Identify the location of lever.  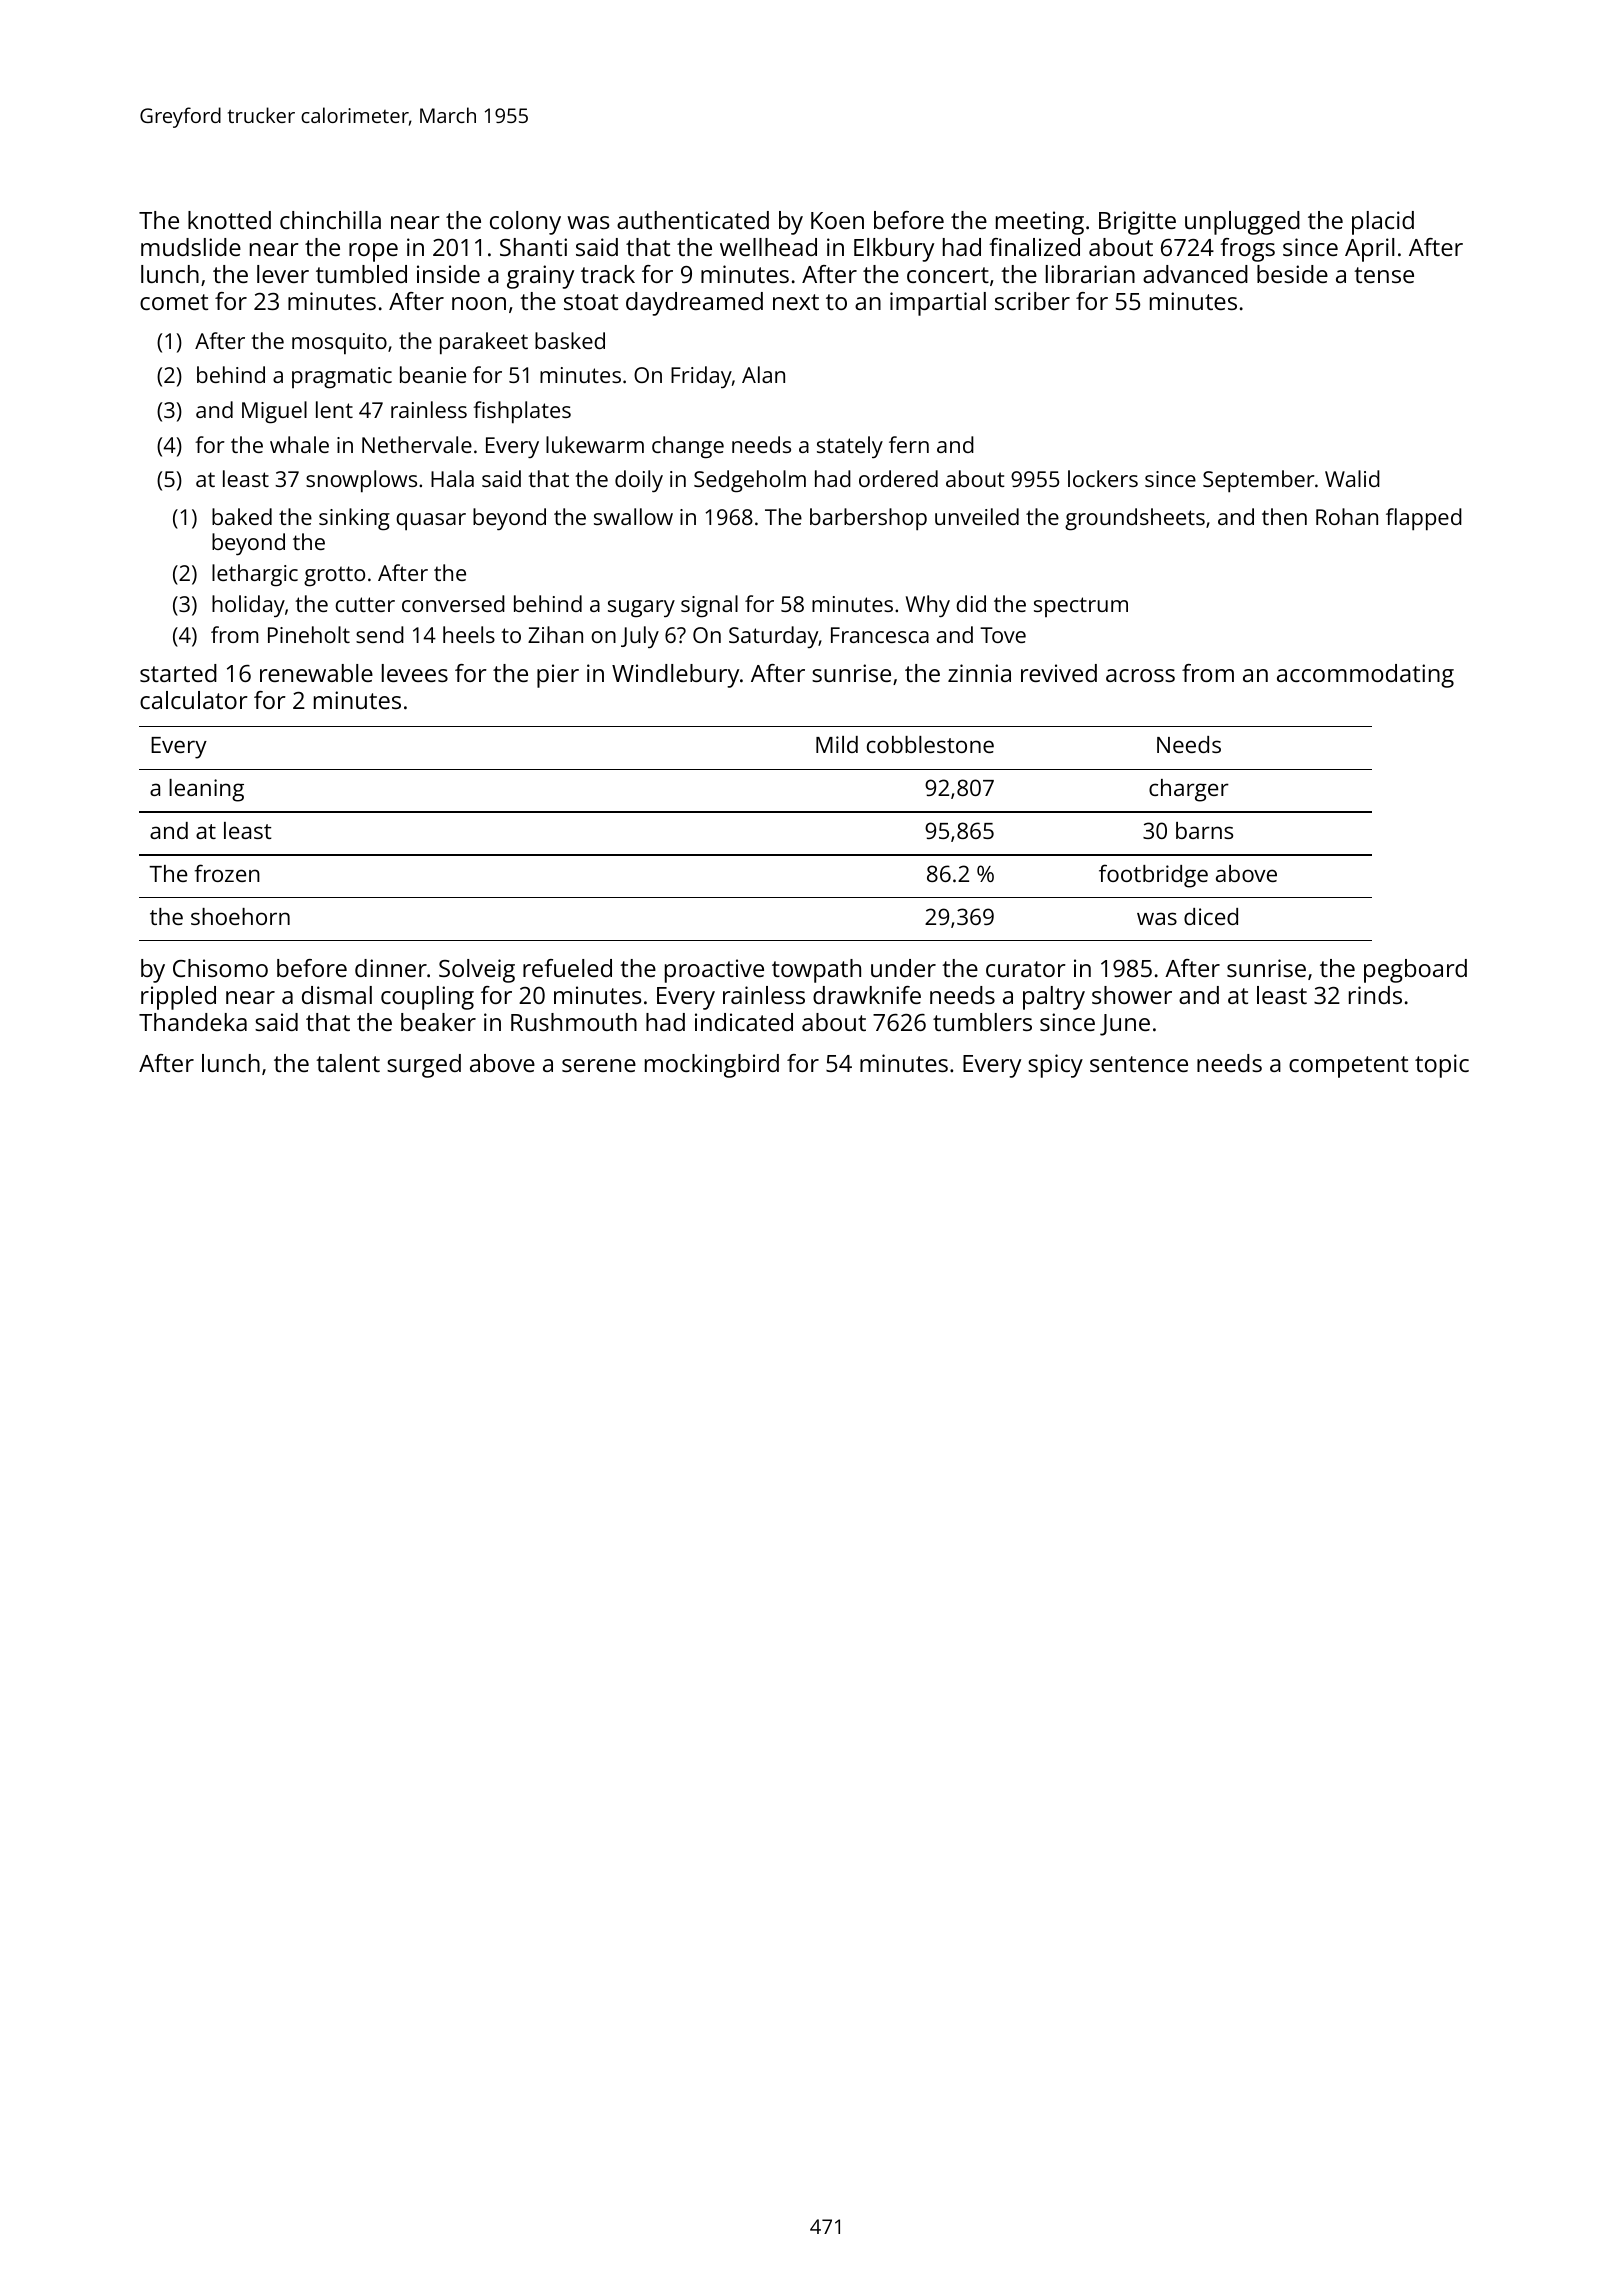
(283, 274).
